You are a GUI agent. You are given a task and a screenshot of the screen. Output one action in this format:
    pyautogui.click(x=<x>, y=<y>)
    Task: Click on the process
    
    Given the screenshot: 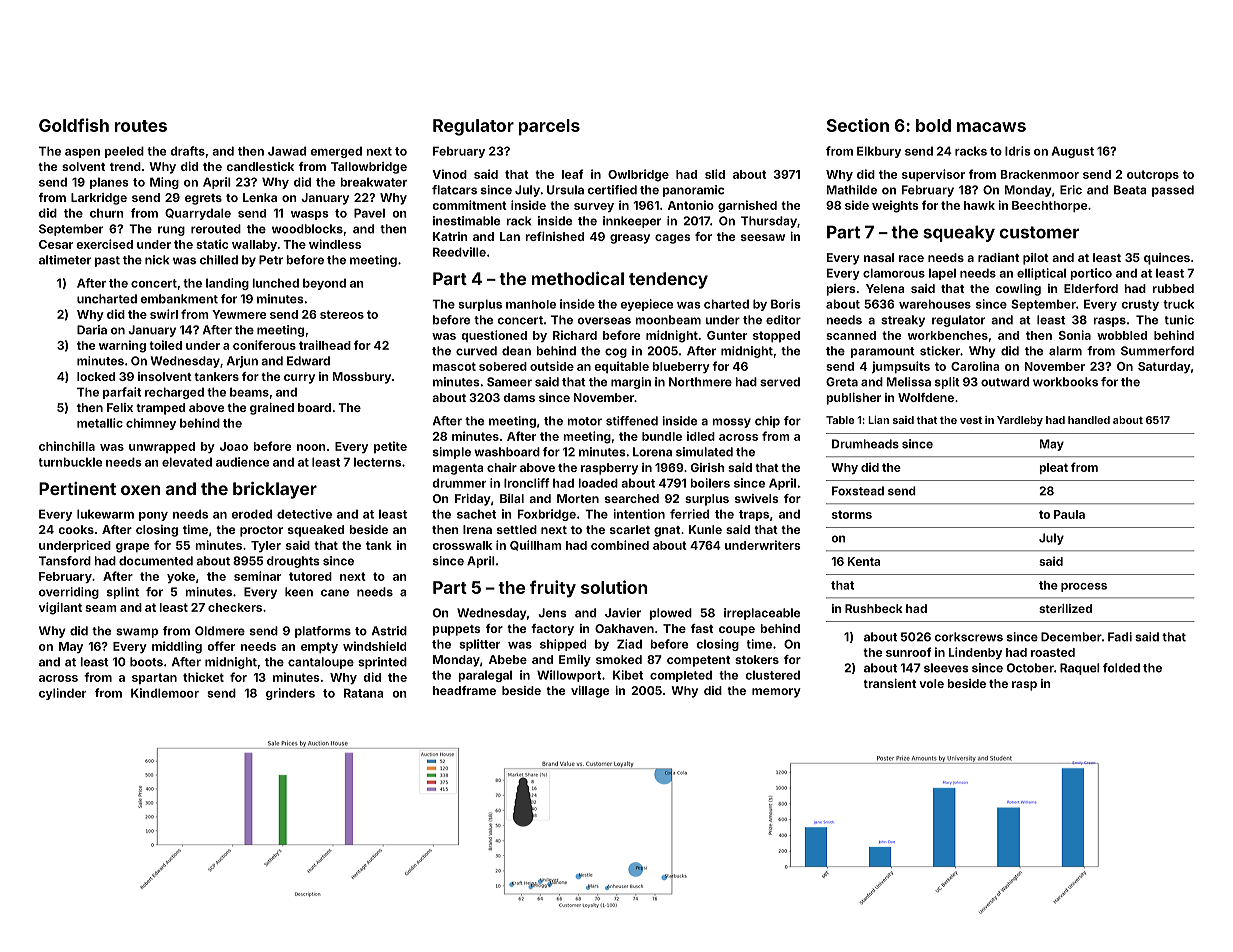 What is the action you would take?
    pyautogui.click(x=1084, y=587)
